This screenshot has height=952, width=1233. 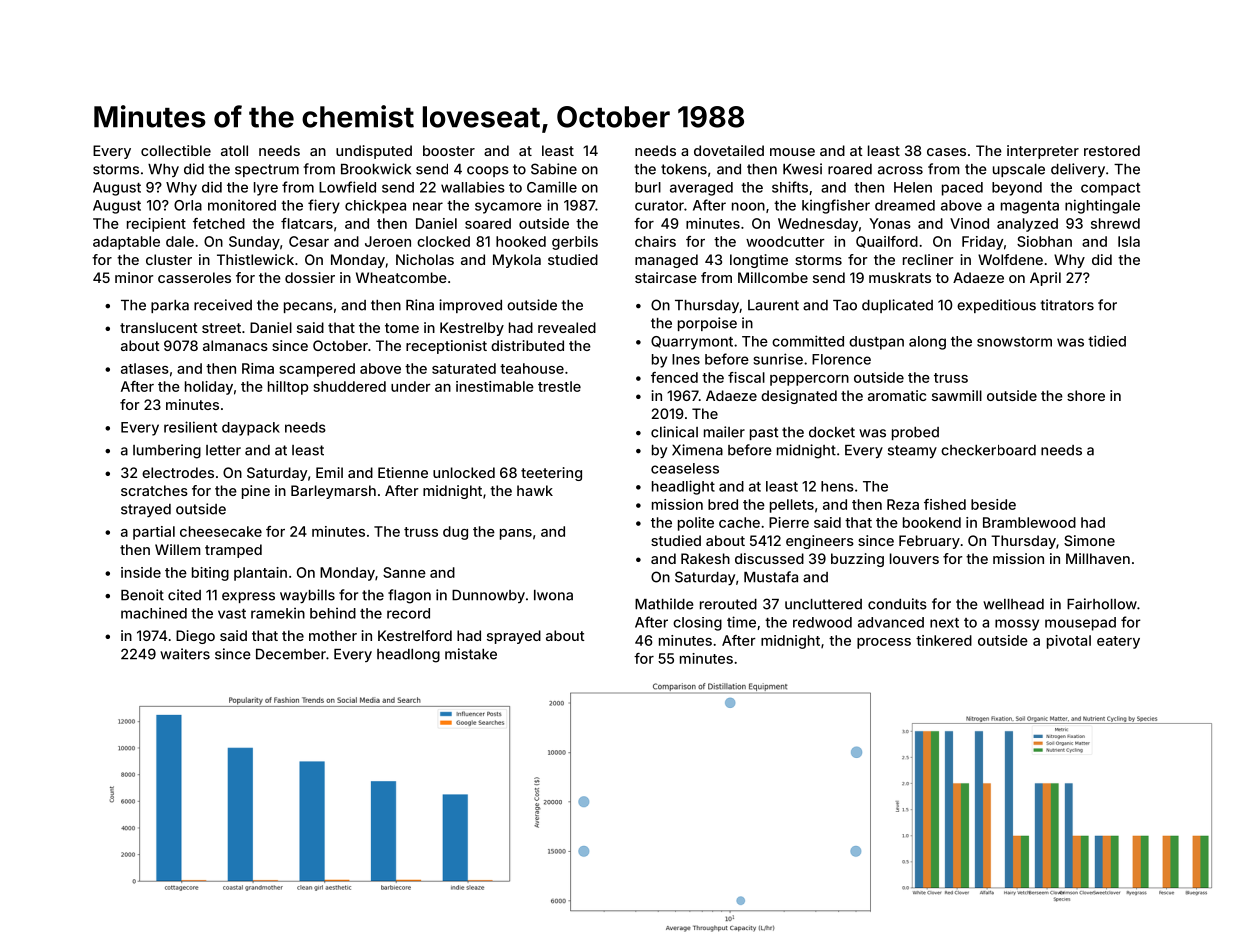 What do you see at coordinates (707, 324) in the screenshot?
I see `porpoise` at bounding box center [707, 324].
